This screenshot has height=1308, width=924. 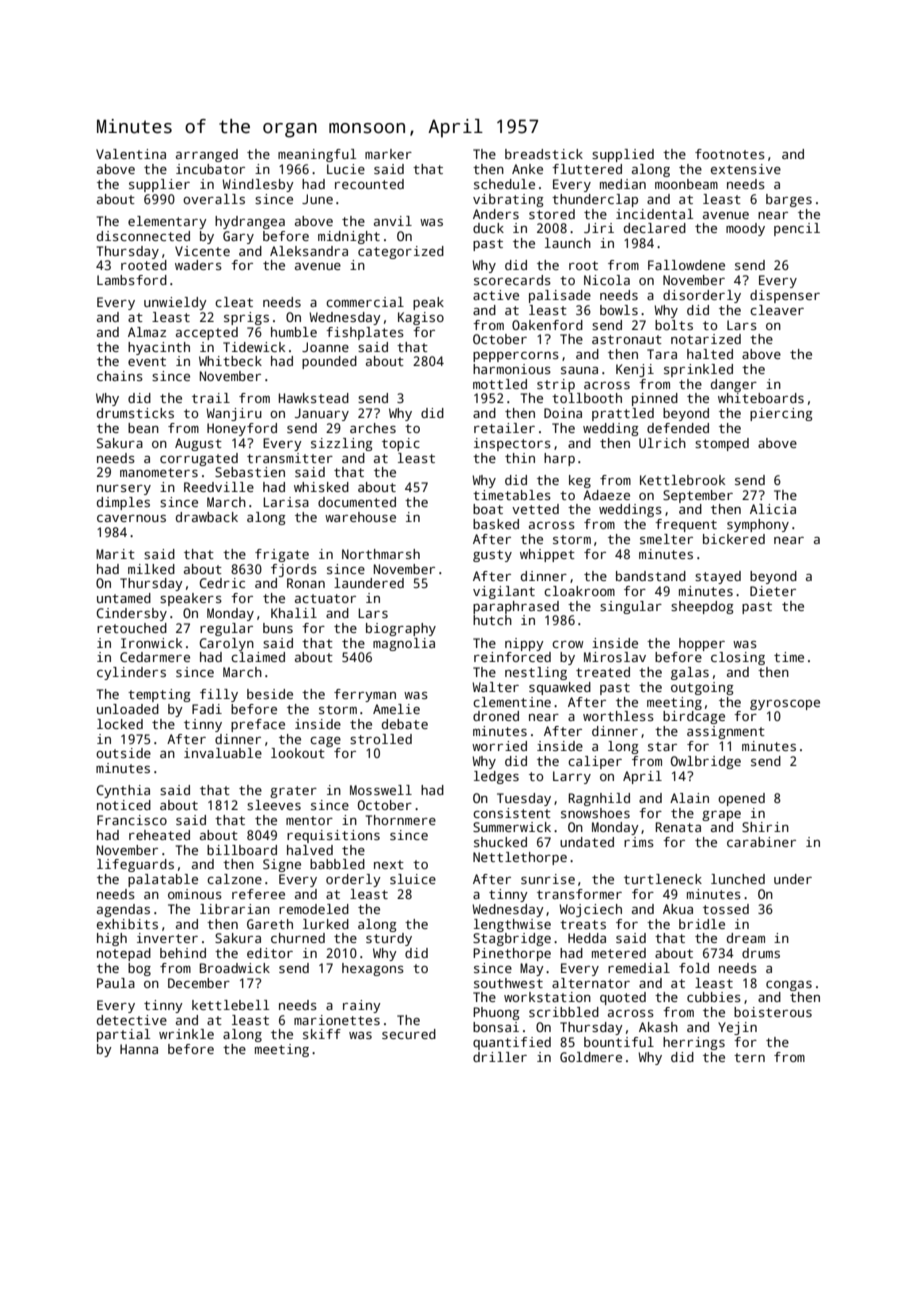 I want to click on Shirin, so click(x=765, y=827).
